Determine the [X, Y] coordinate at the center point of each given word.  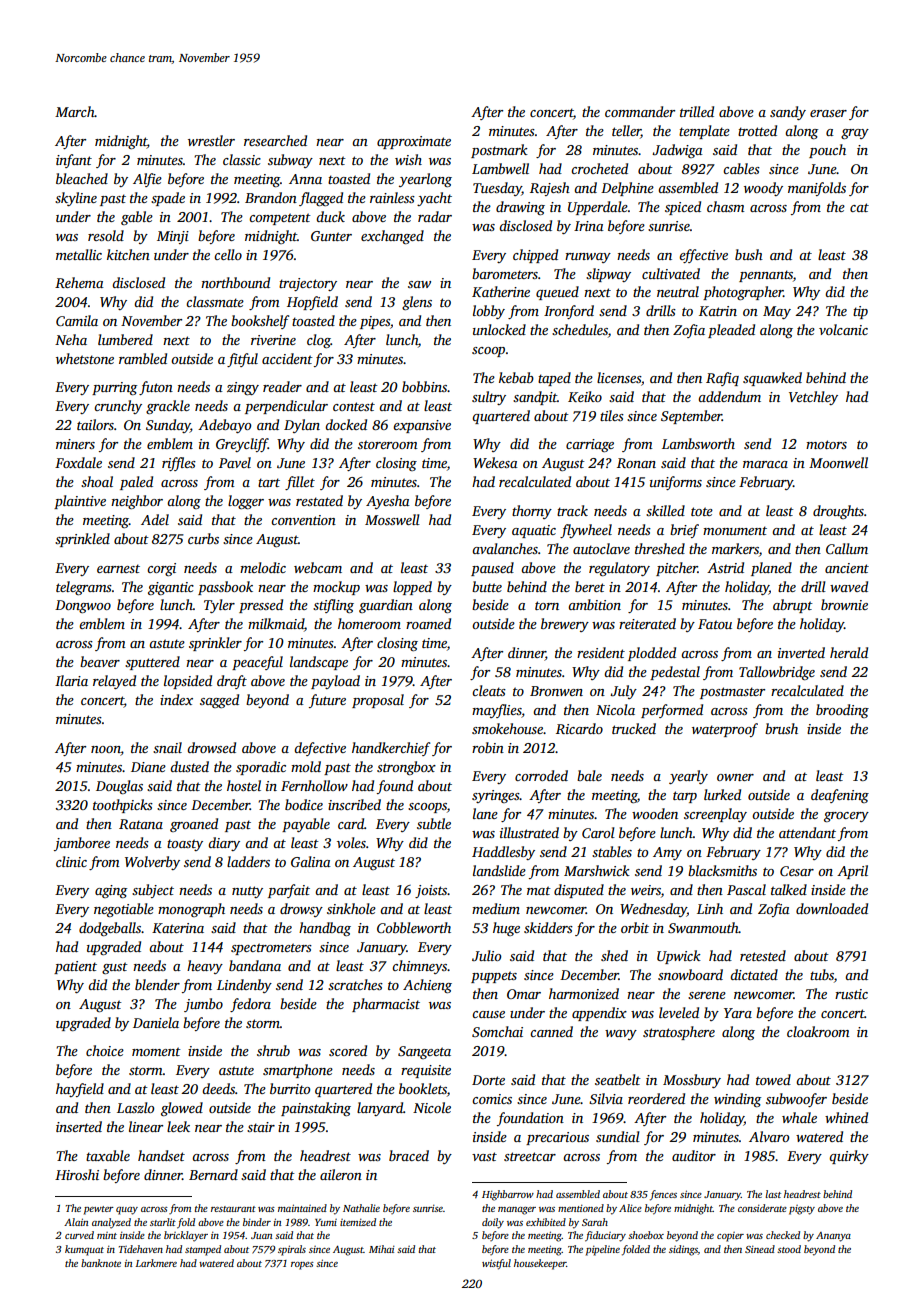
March [75, 111]
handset [161, 1155]
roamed [428, 623]
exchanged [392, 237]
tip [860, 312]
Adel [155, 519]
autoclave [601, 548]
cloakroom [818, 1031]
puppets [494, 977]
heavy [205, 967]
